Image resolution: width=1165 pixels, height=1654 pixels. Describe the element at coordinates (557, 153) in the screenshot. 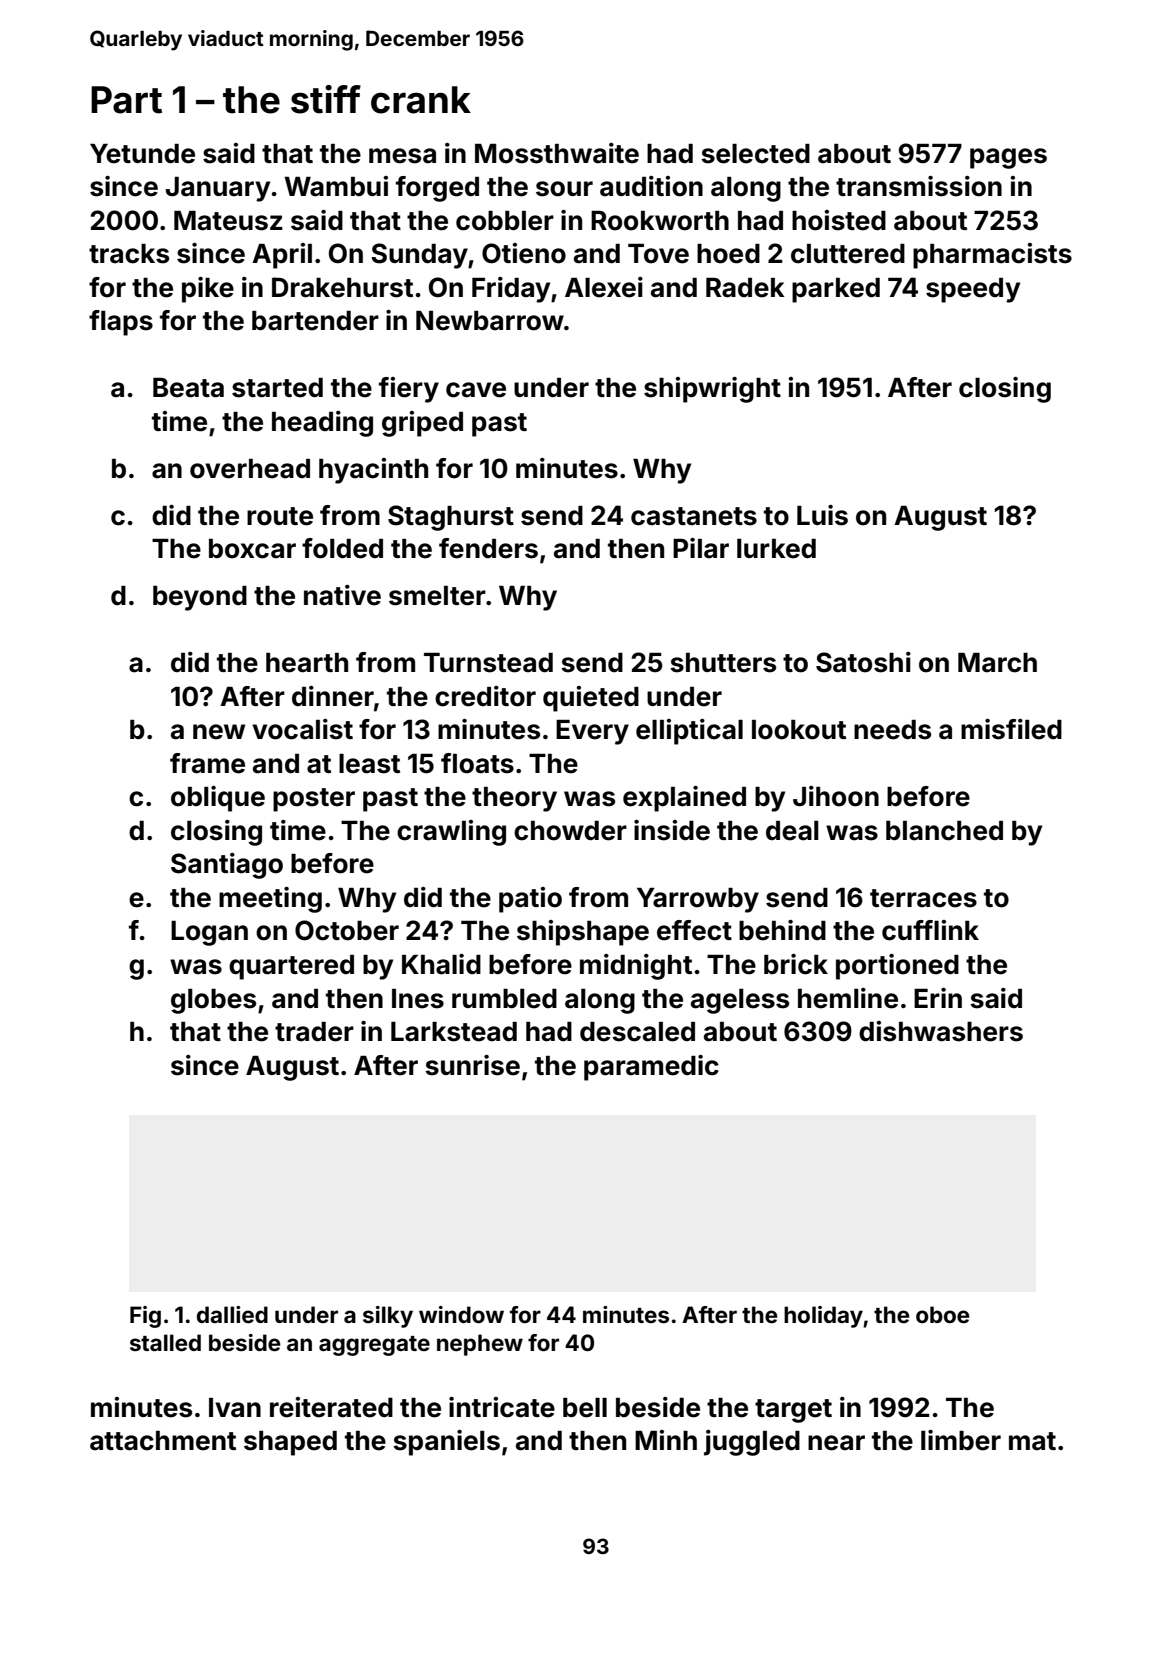

I see `Mossthwaite` at that location.
